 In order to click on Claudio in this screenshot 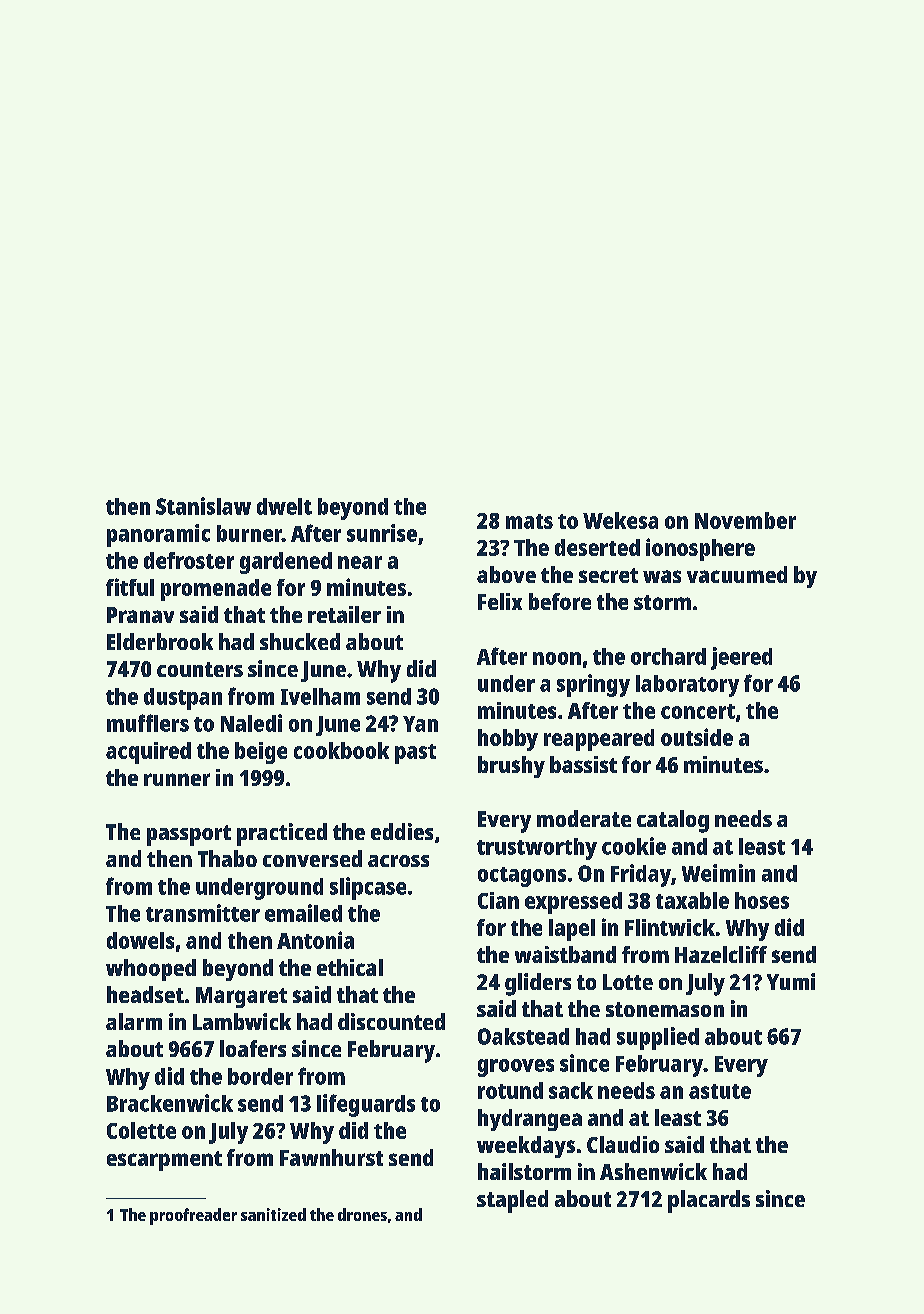, I will do `click(623, 1144)`.
